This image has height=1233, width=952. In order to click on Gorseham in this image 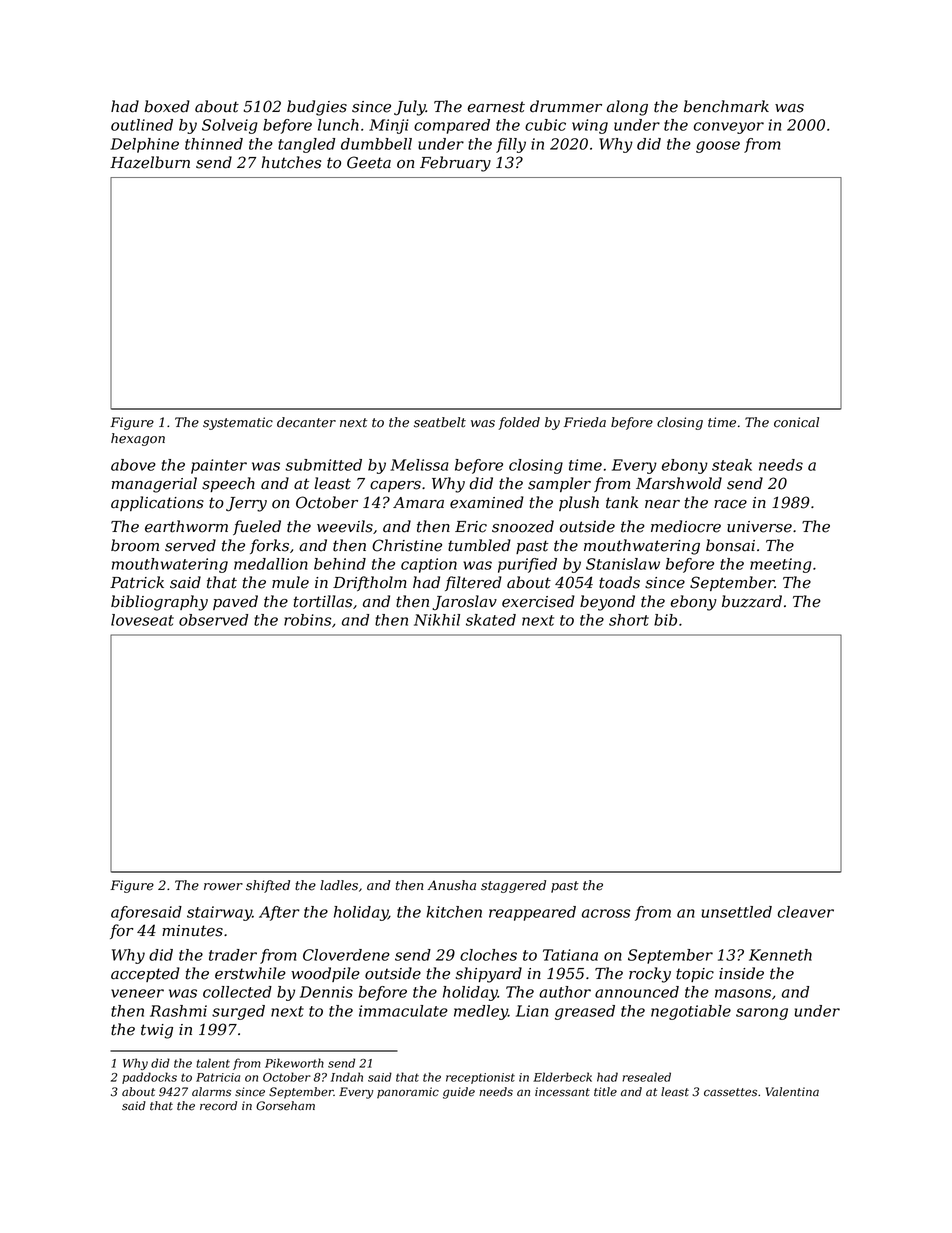, I will do `click(285, 1106)`.
